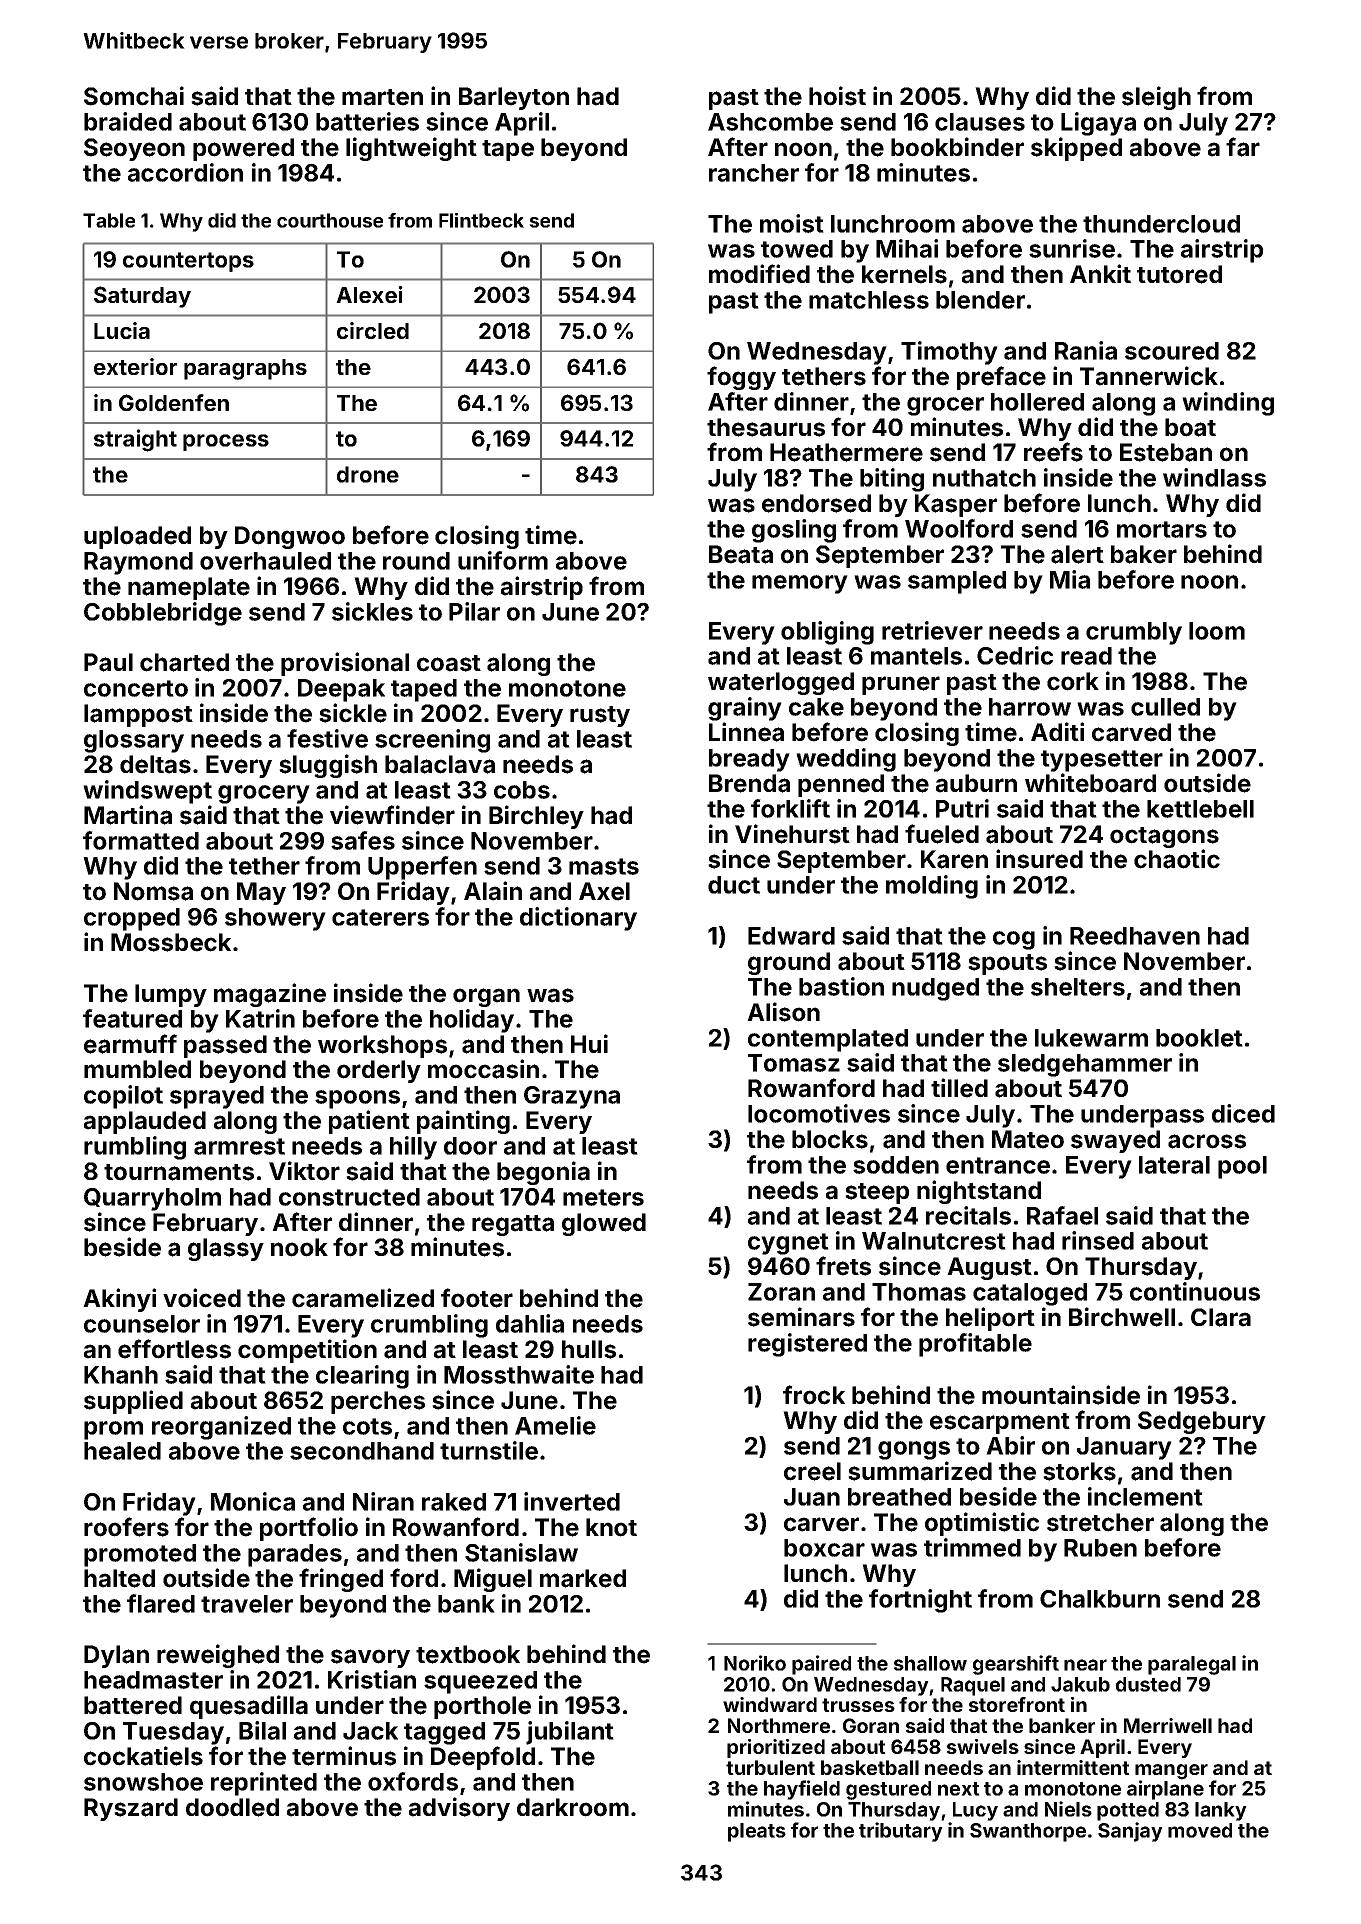  I want to click on hoist, so click(837, 96).
